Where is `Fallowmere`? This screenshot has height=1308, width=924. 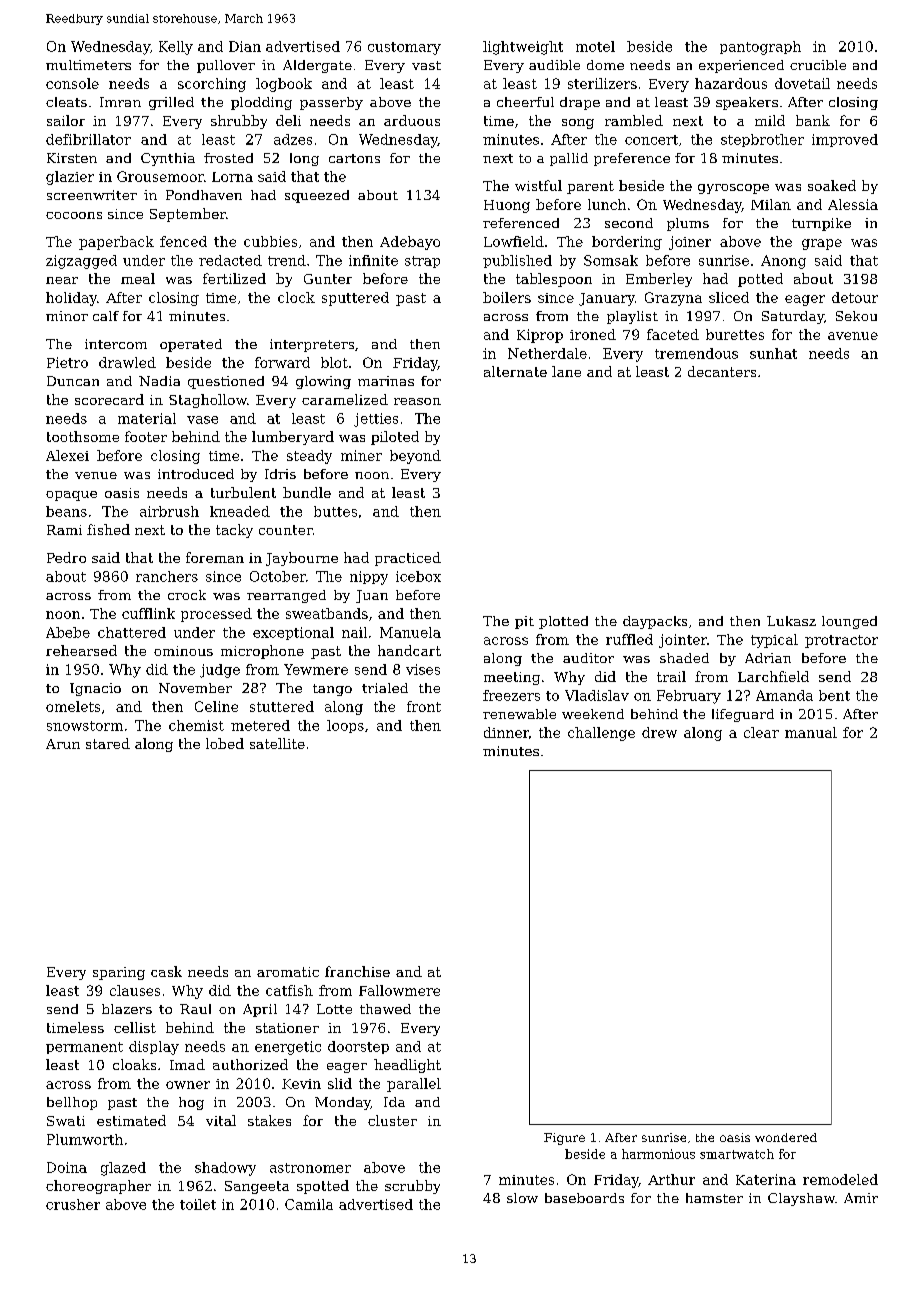
Fallowmere is located at coordinates (399, 990).
